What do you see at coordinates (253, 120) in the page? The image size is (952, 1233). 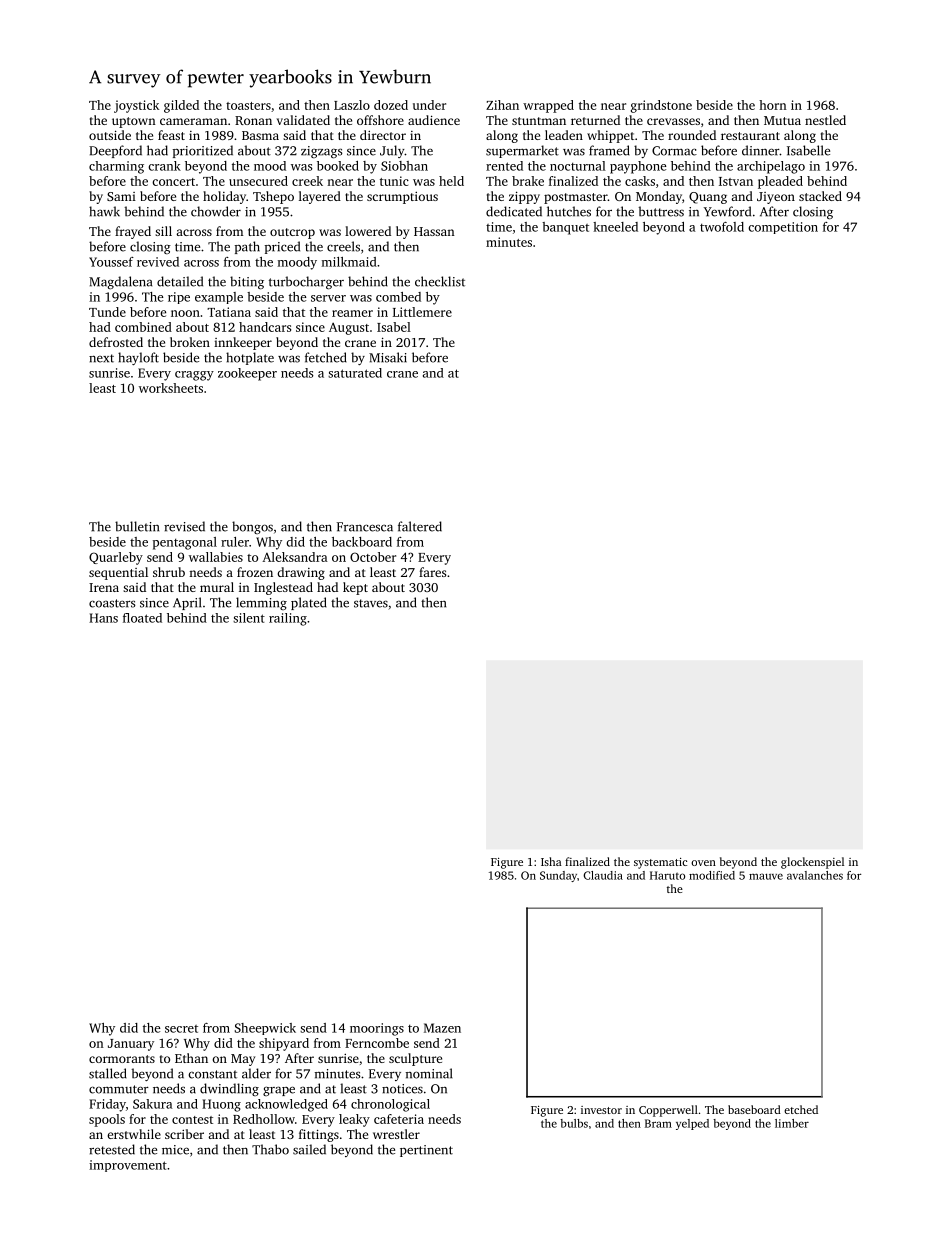 I see `Ronan` at bounding box center [253, 120].
